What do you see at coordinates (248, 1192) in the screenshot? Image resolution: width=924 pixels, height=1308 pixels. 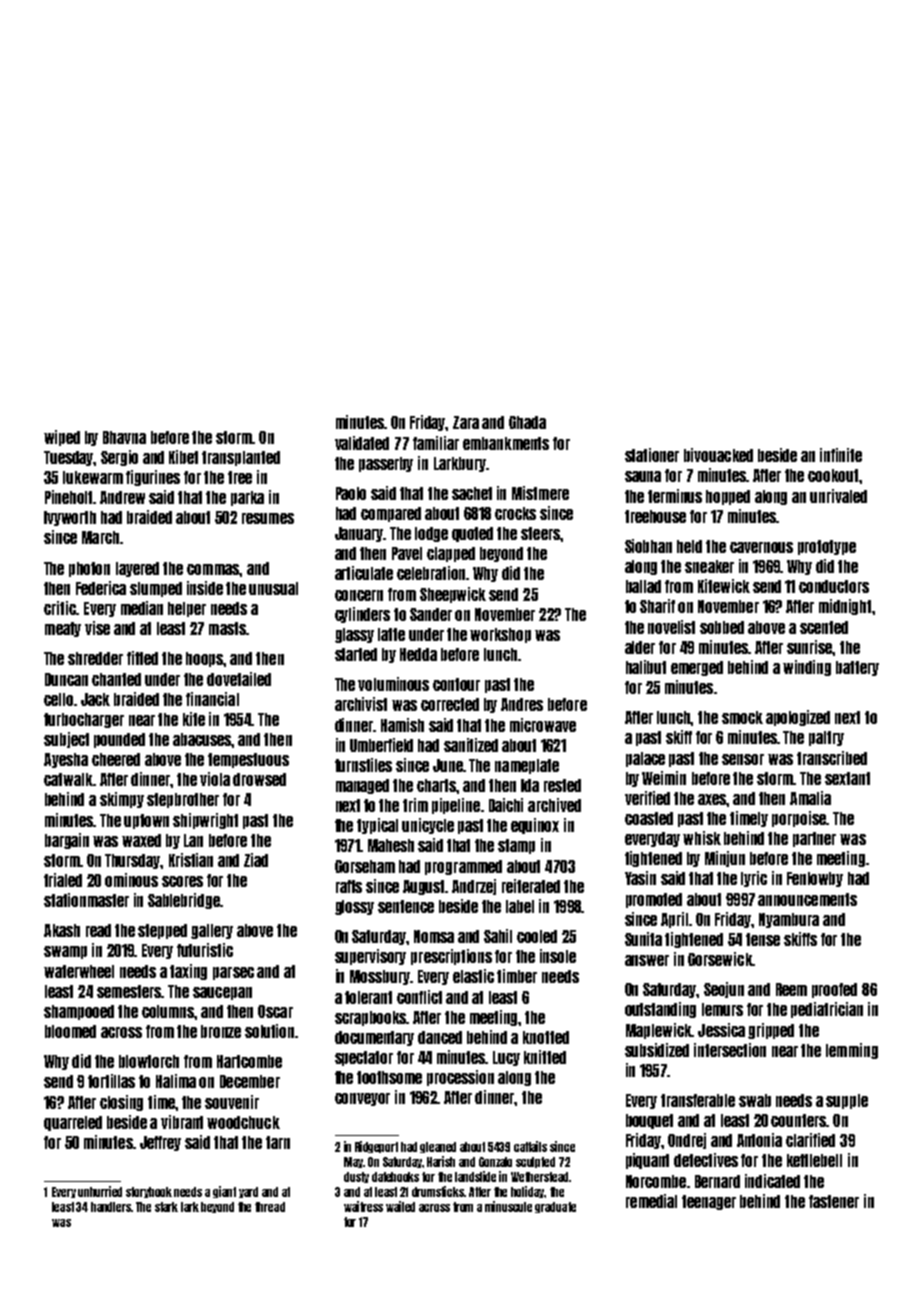 I see `yard` at bounding box center [248, 1192].
